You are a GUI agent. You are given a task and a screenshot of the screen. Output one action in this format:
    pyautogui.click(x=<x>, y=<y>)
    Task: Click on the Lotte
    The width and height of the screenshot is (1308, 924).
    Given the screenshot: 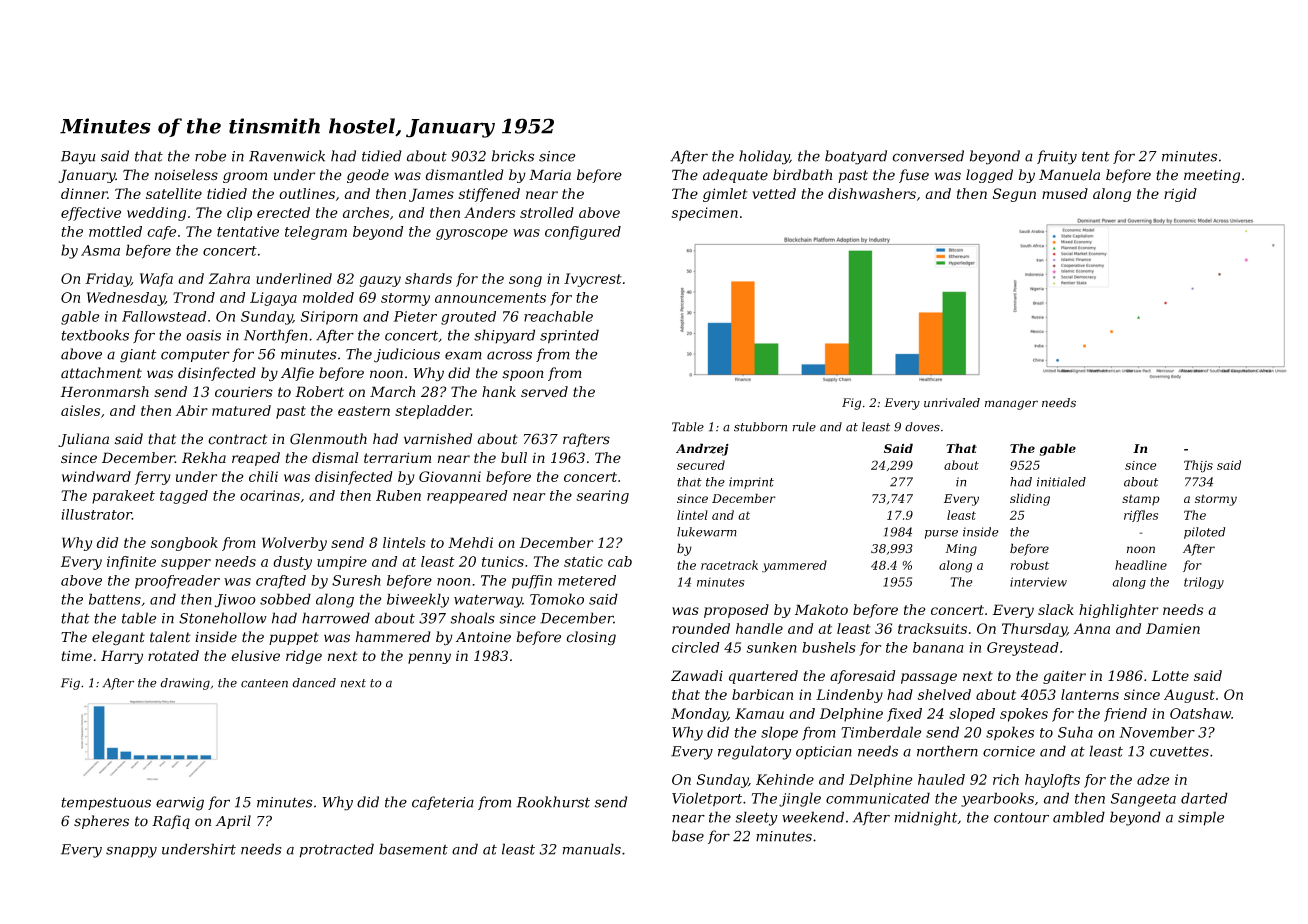 What is the action you would take?
    pyautogui.click(x=1170, y=675)
